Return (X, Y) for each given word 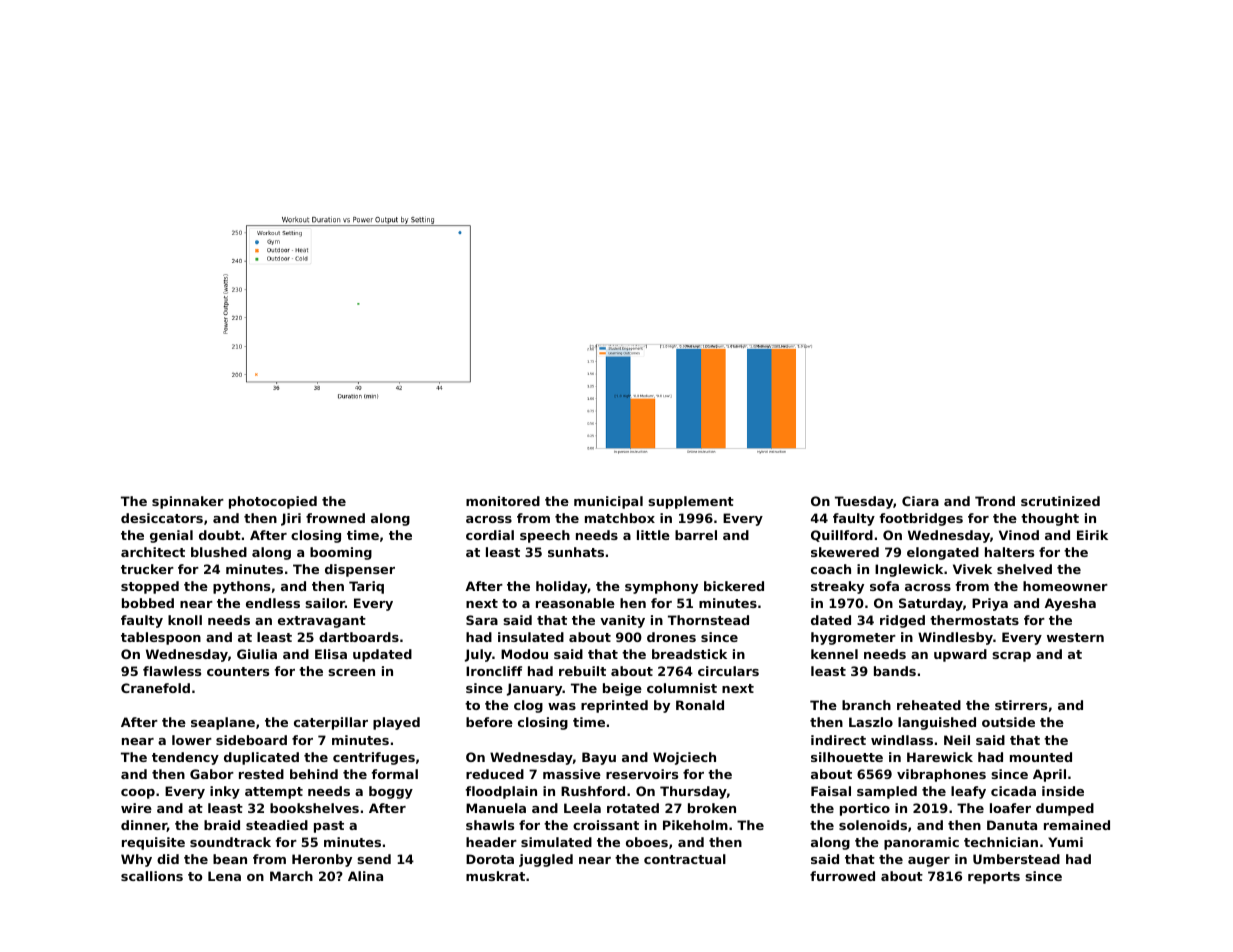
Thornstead (708, 620)
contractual (685, 859)
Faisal (831, 791)
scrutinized (1060, 501)
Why (136, 860)
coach (831, 569)
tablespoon (161, 638)
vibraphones (941, 775)
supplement (691, 502)
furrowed (842, 876)
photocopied (273, 502)
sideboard (251, 740)
